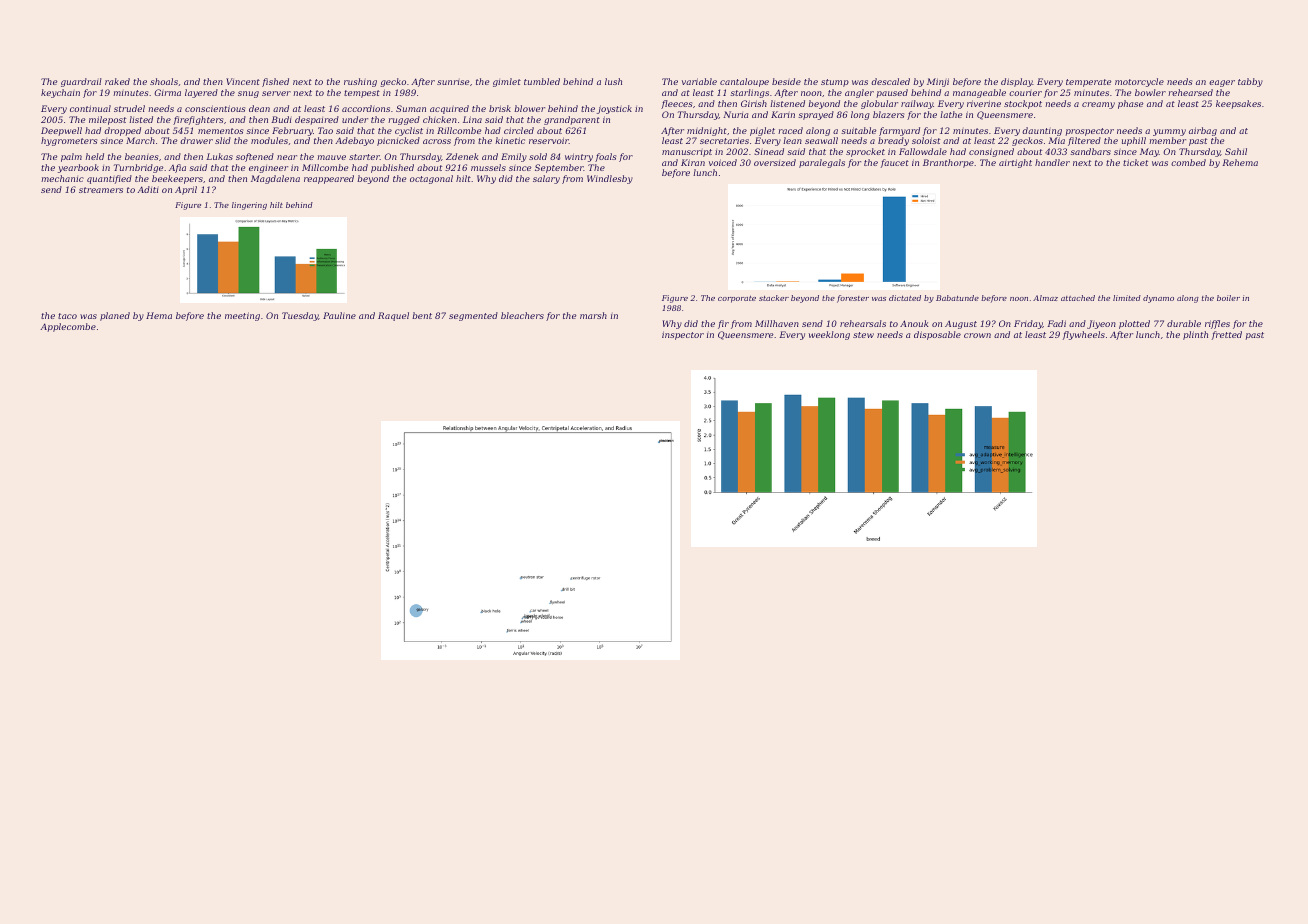 The image size is (1308, 924). Describe the element at coordinates (774, 298) in the screenshot. I see `stacker` at that location.
